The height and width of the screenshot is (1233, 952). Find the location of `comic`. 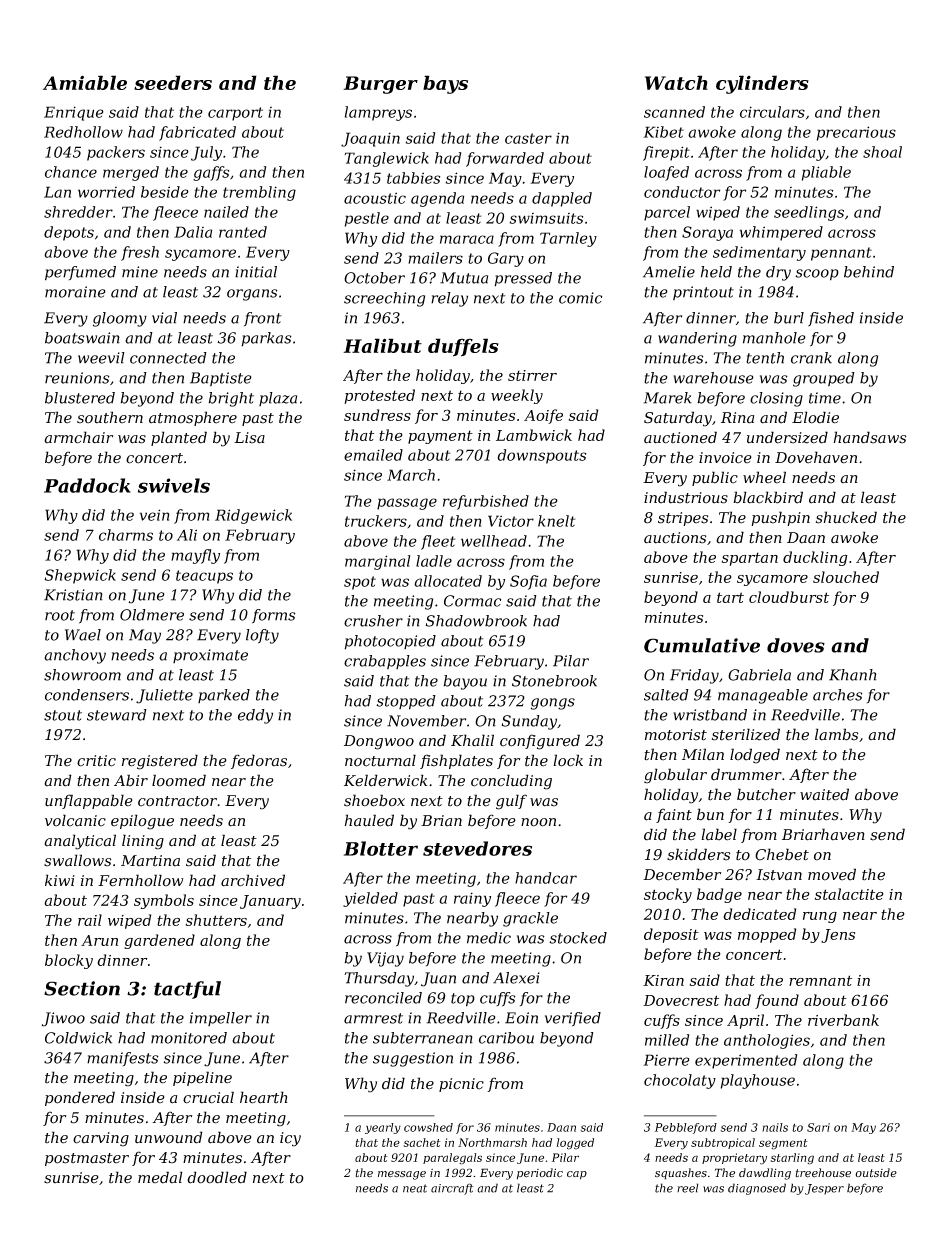

comic is located at coordinates (580, 298).
